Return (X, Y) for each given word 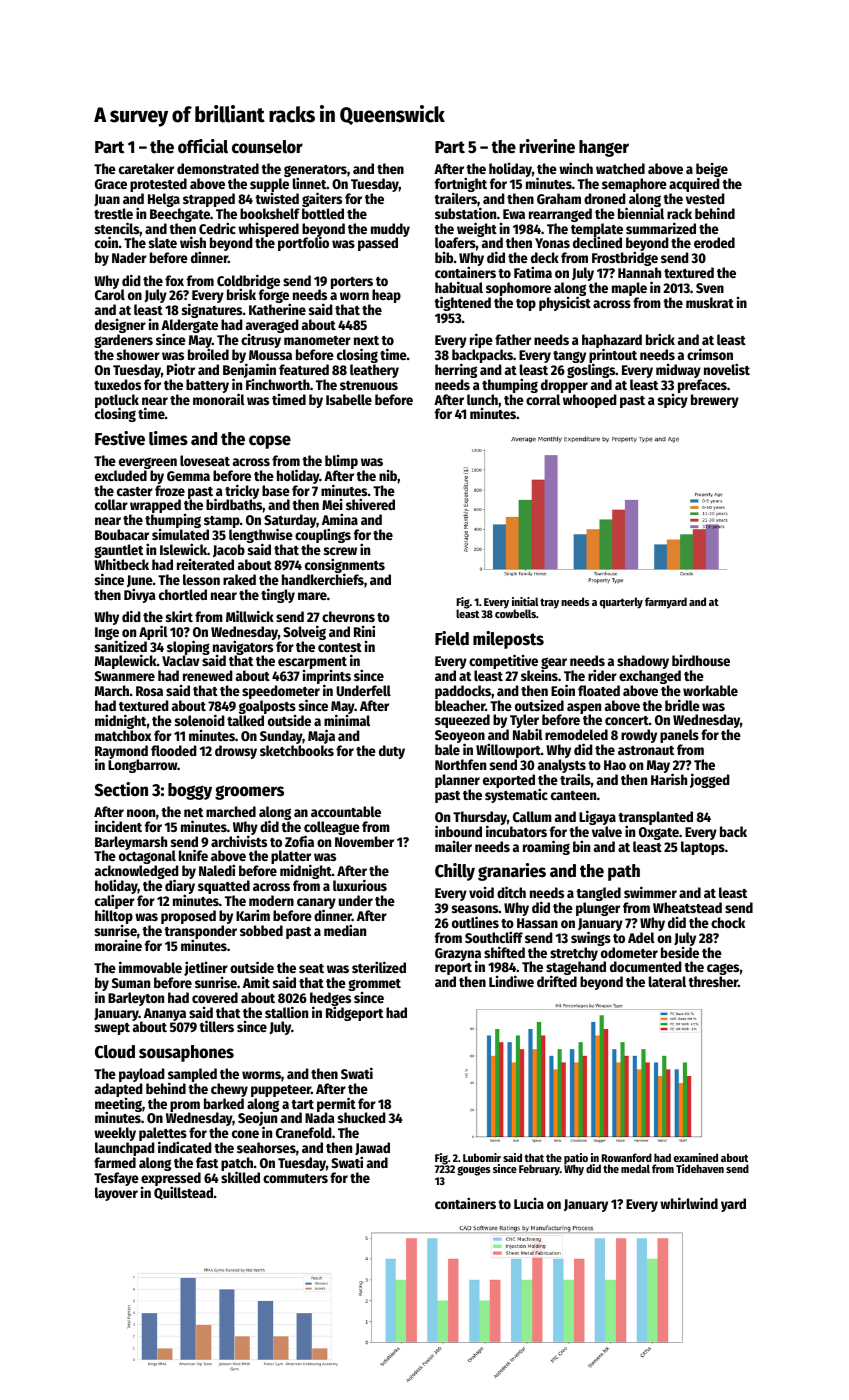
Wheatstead (687, 907)
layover (116, 1194)
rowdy (639, 736)
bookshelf (270, 213)
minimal (347, 720)
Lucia (529, 1203)
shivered (370, 504)
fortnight (461, 185)
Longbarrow (143, 766)
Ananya (165, 1014)
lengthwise (261, 536)
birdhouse (701, 660)
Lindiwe (511, 981)
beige (712, 170)
